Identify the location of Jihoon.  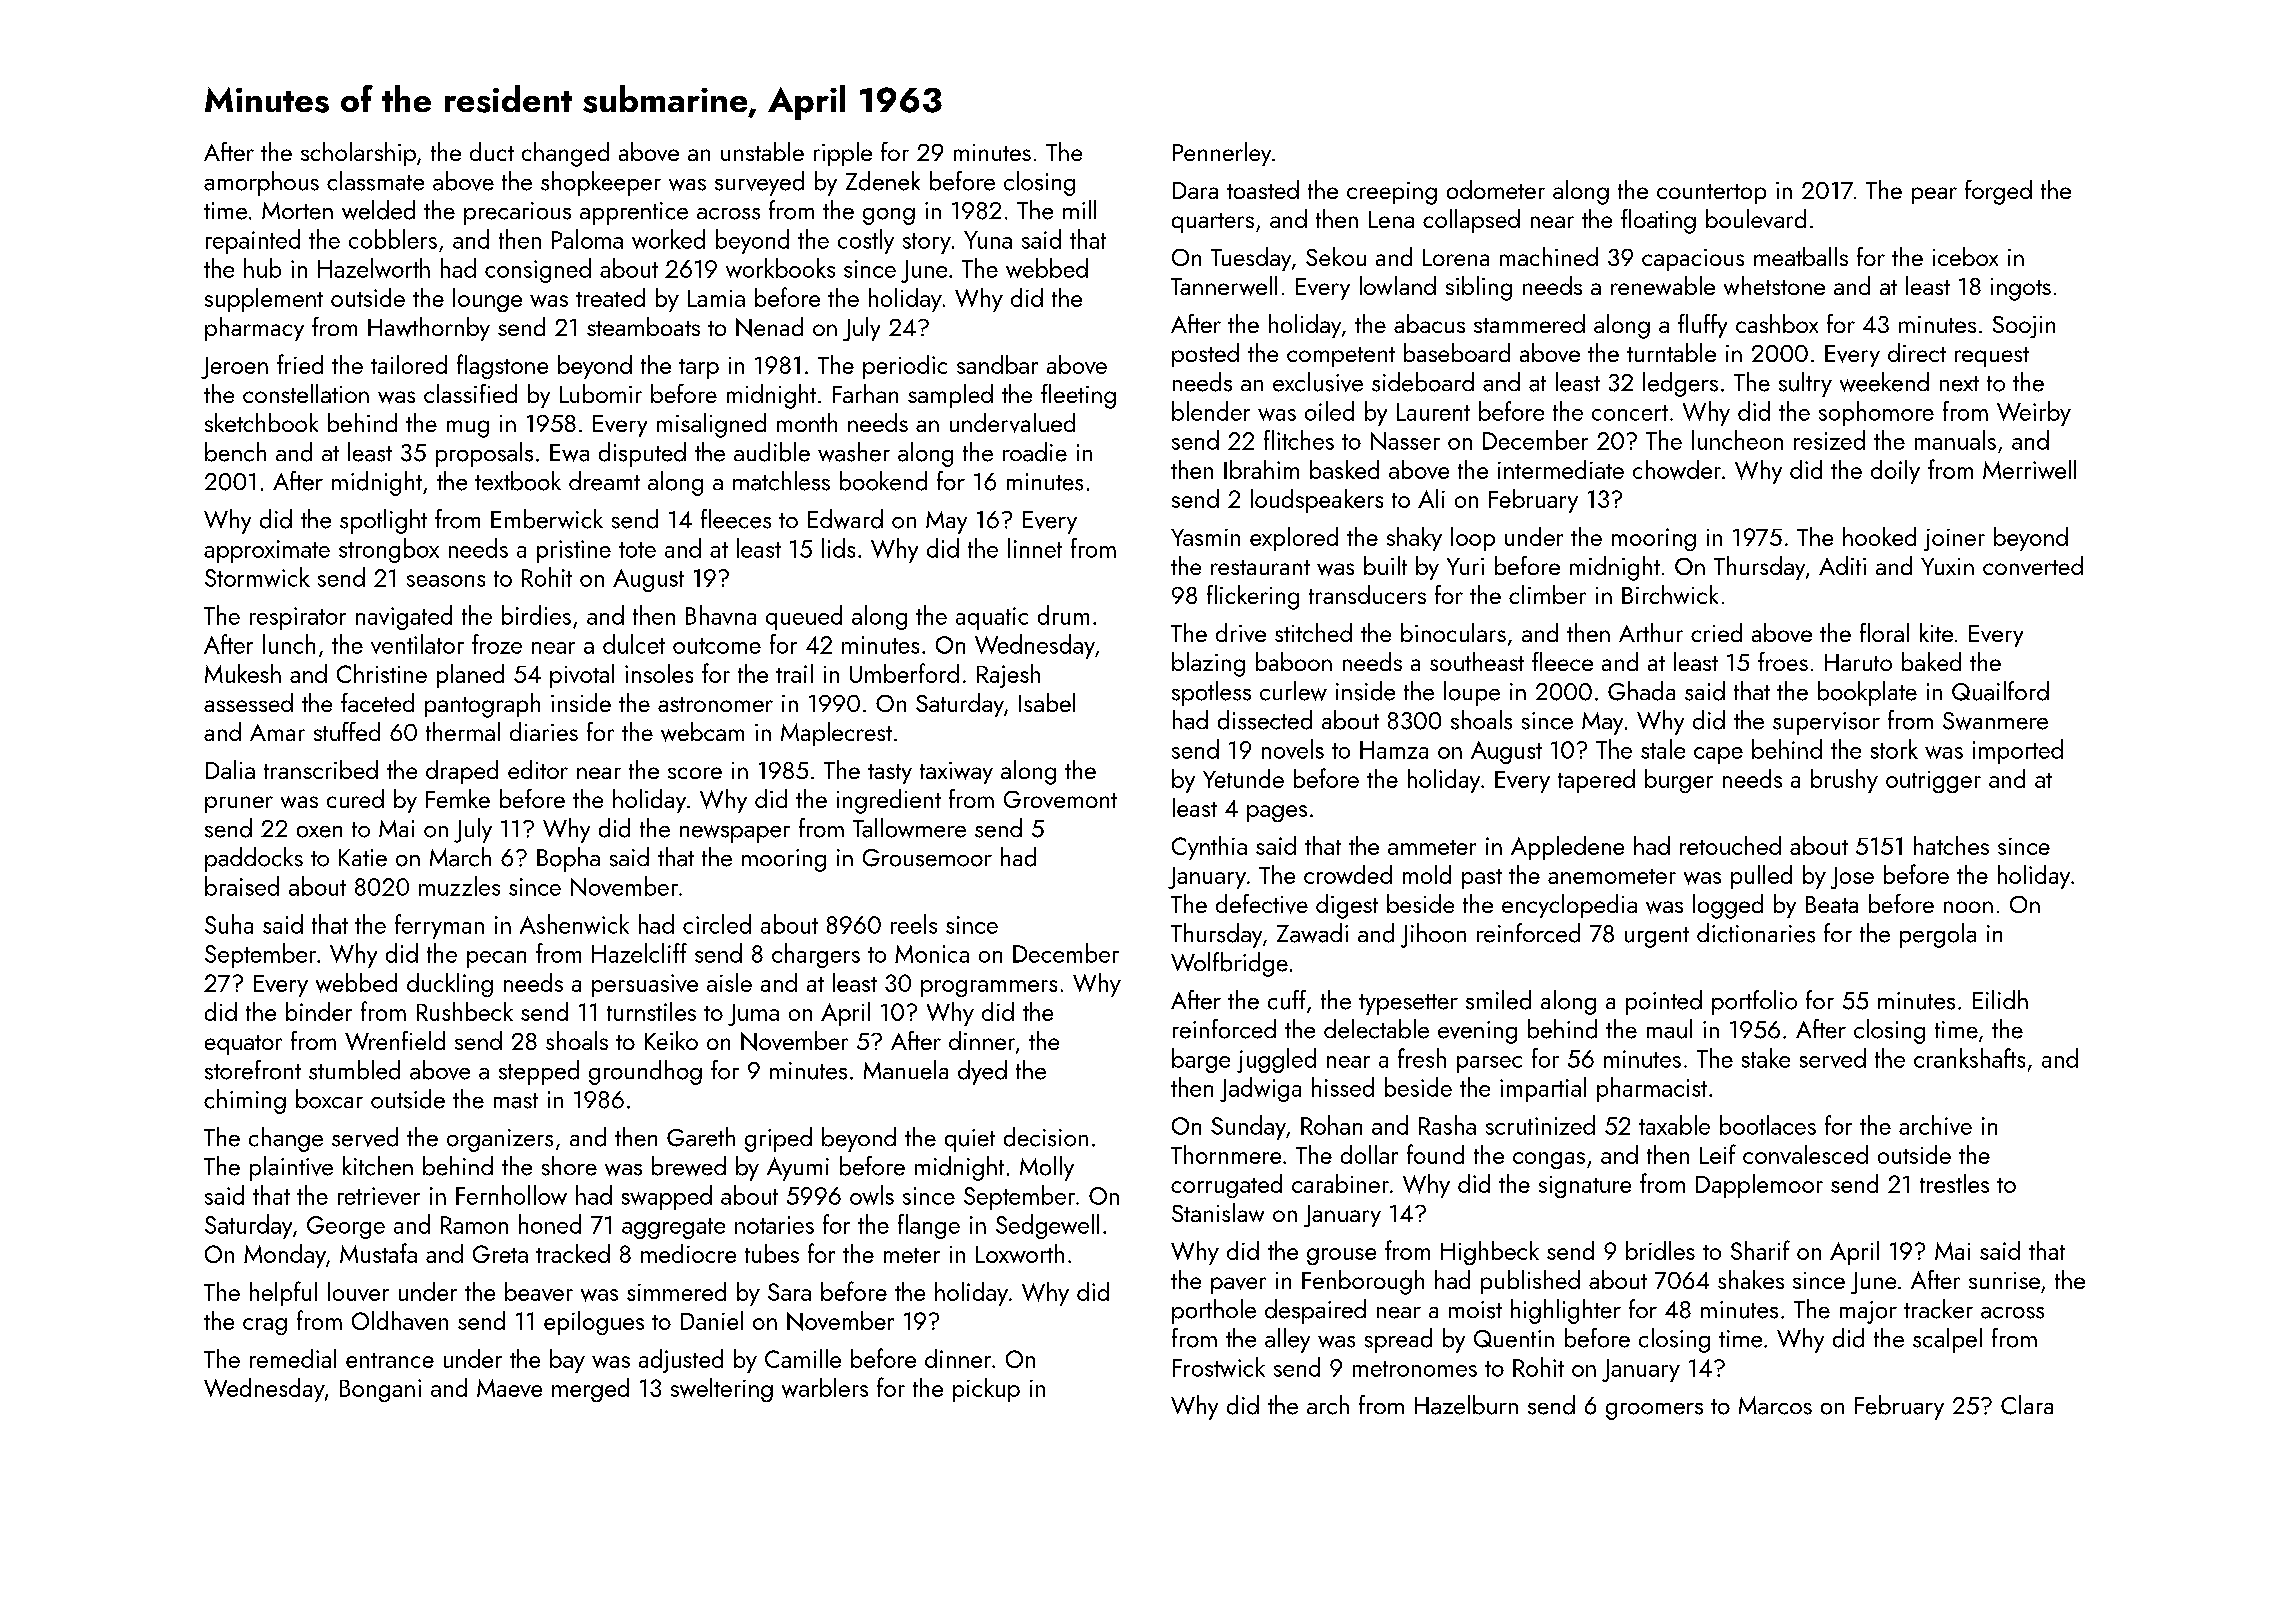
(1433, 935).
